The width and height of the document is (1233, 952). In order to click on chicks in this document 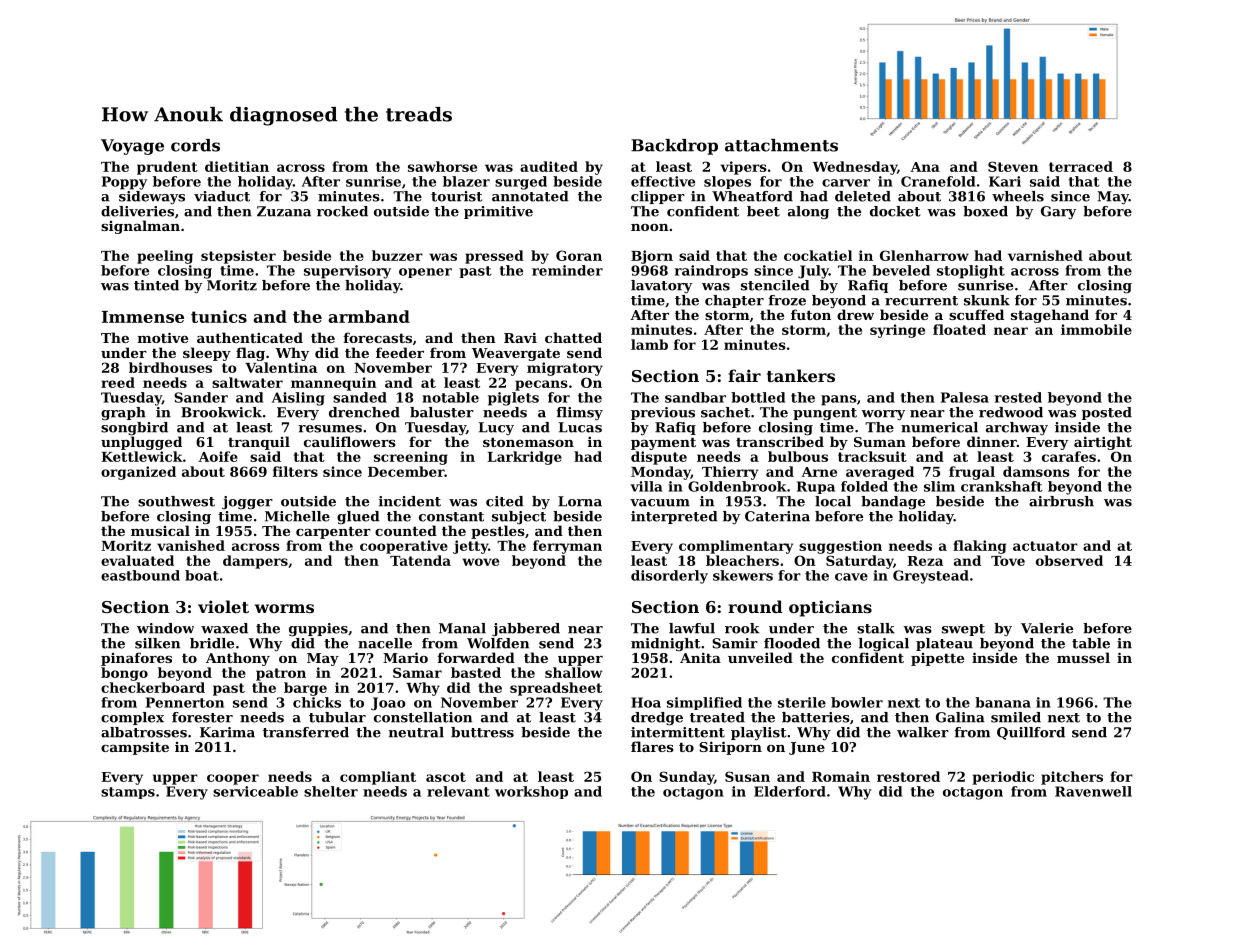, I will do `click(317, 702)`.
